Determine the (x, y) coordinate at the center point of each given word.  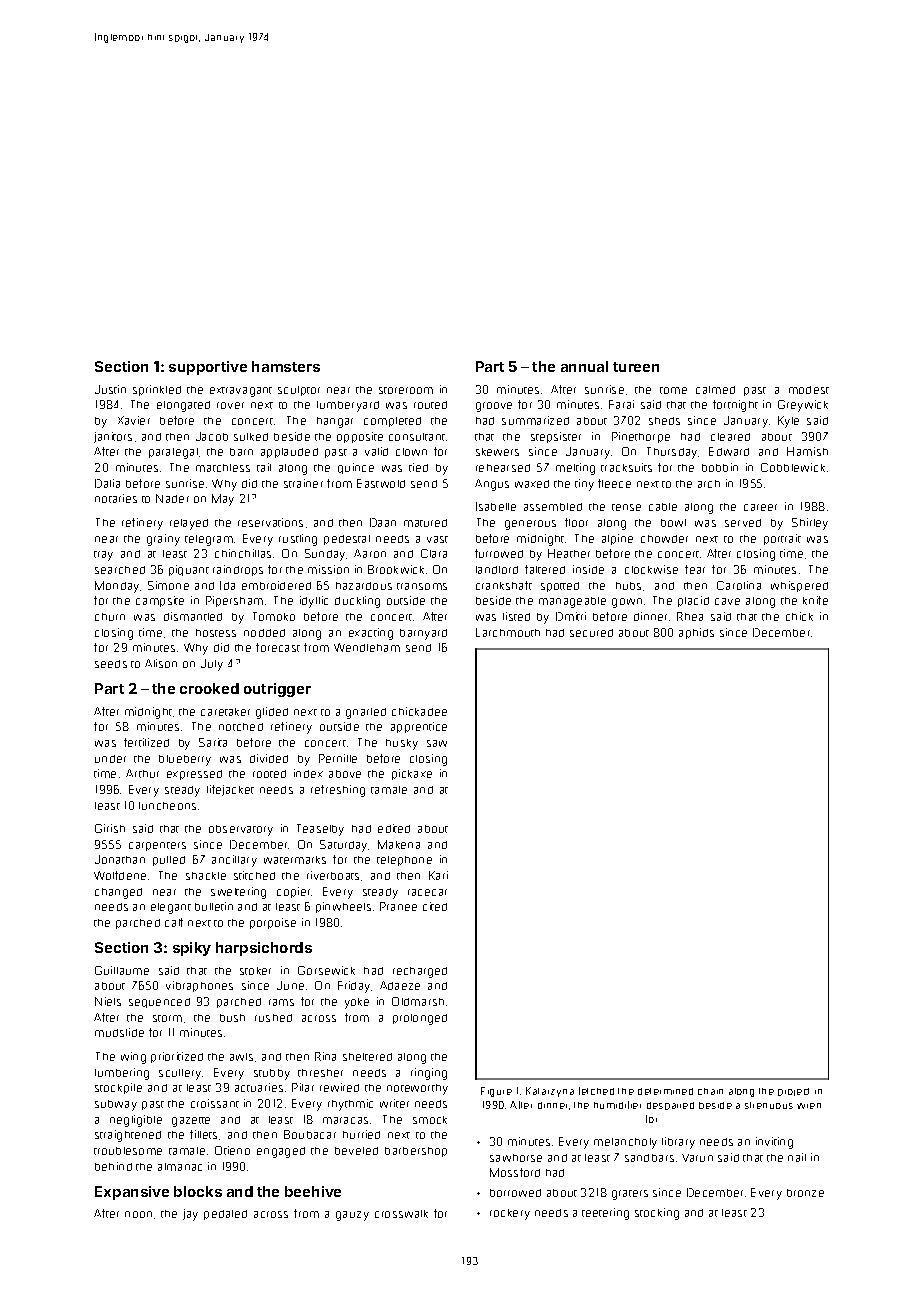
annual (584, 366)
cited (435, 906)
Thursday (672, 453)
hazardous (364, 586)
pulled (169, 861)
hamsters (286, 366)
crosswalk (401, 1214)
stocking (657, 1214)
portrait (782, 539)
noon (138, 1214)
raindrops (238, 570)
